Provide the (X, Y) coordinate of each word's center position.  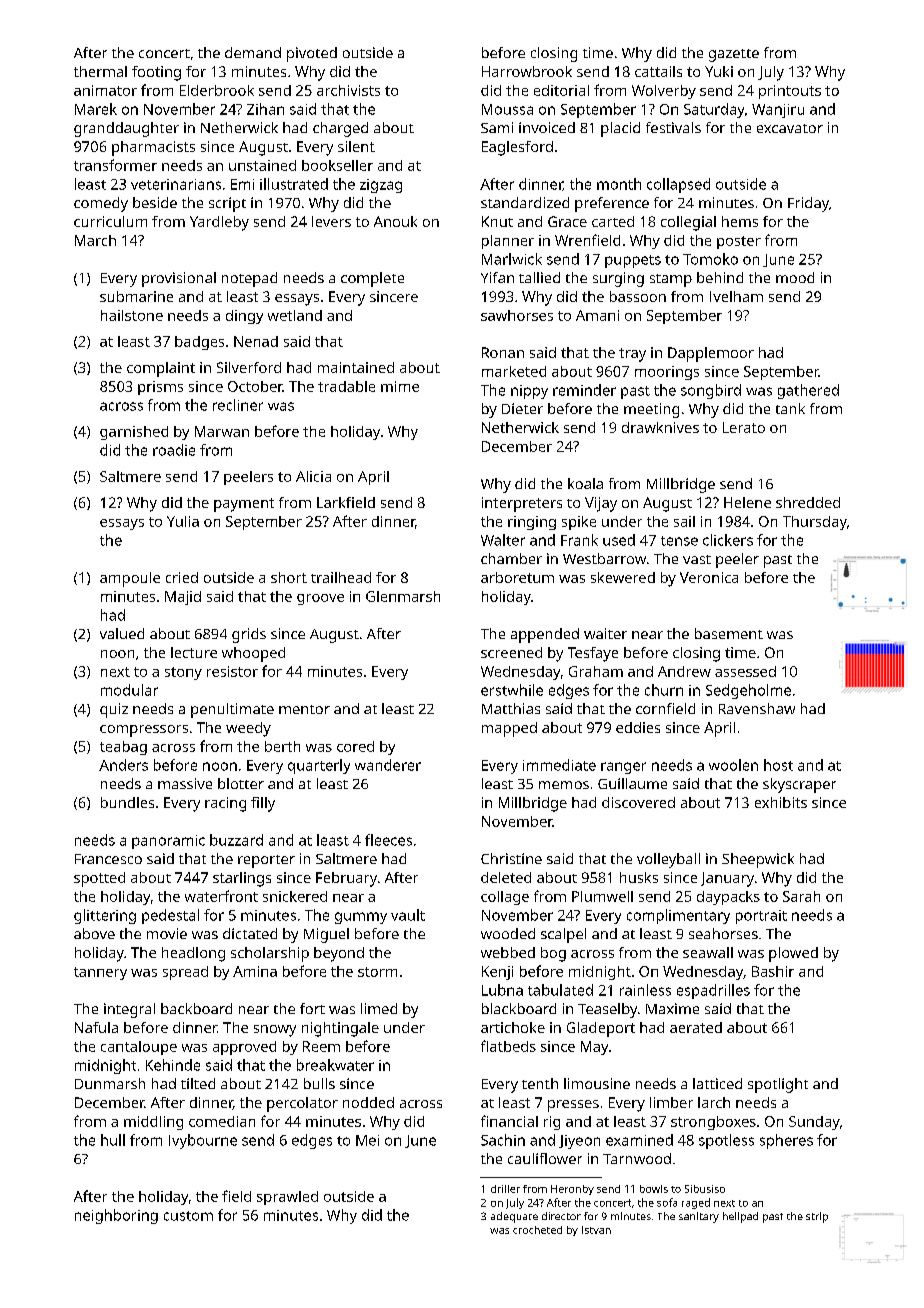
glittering (105, 916)
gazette (734, 55)
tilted (198, 1083)
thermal (100, 71)
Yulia (183, 521)
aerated (696, 1027)
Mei (367, 1140)
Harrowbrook (527, 71)
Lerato (744, 427)
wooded (508, 933)
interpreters (522, 504)
